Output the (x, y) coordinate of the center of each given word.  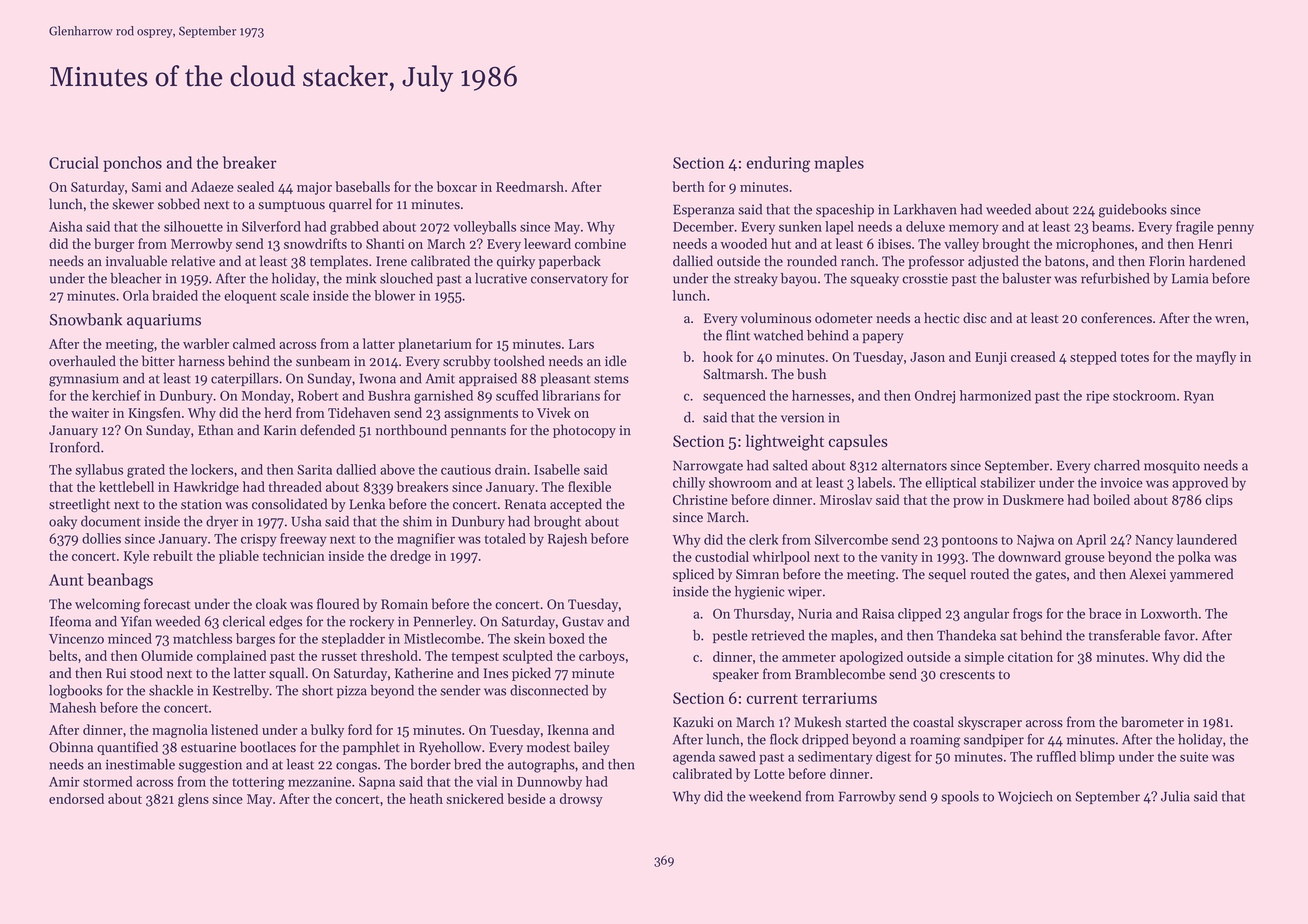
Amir (64, 782)
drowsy (581, 800)
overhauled (82, 361)
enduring (778, 164)
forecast (167, 604)
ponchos (132, 164)
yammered (1201, 575)
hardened (1217, 261)
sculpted (528, 657)
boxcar (457, 186)
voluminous (776, 318)
